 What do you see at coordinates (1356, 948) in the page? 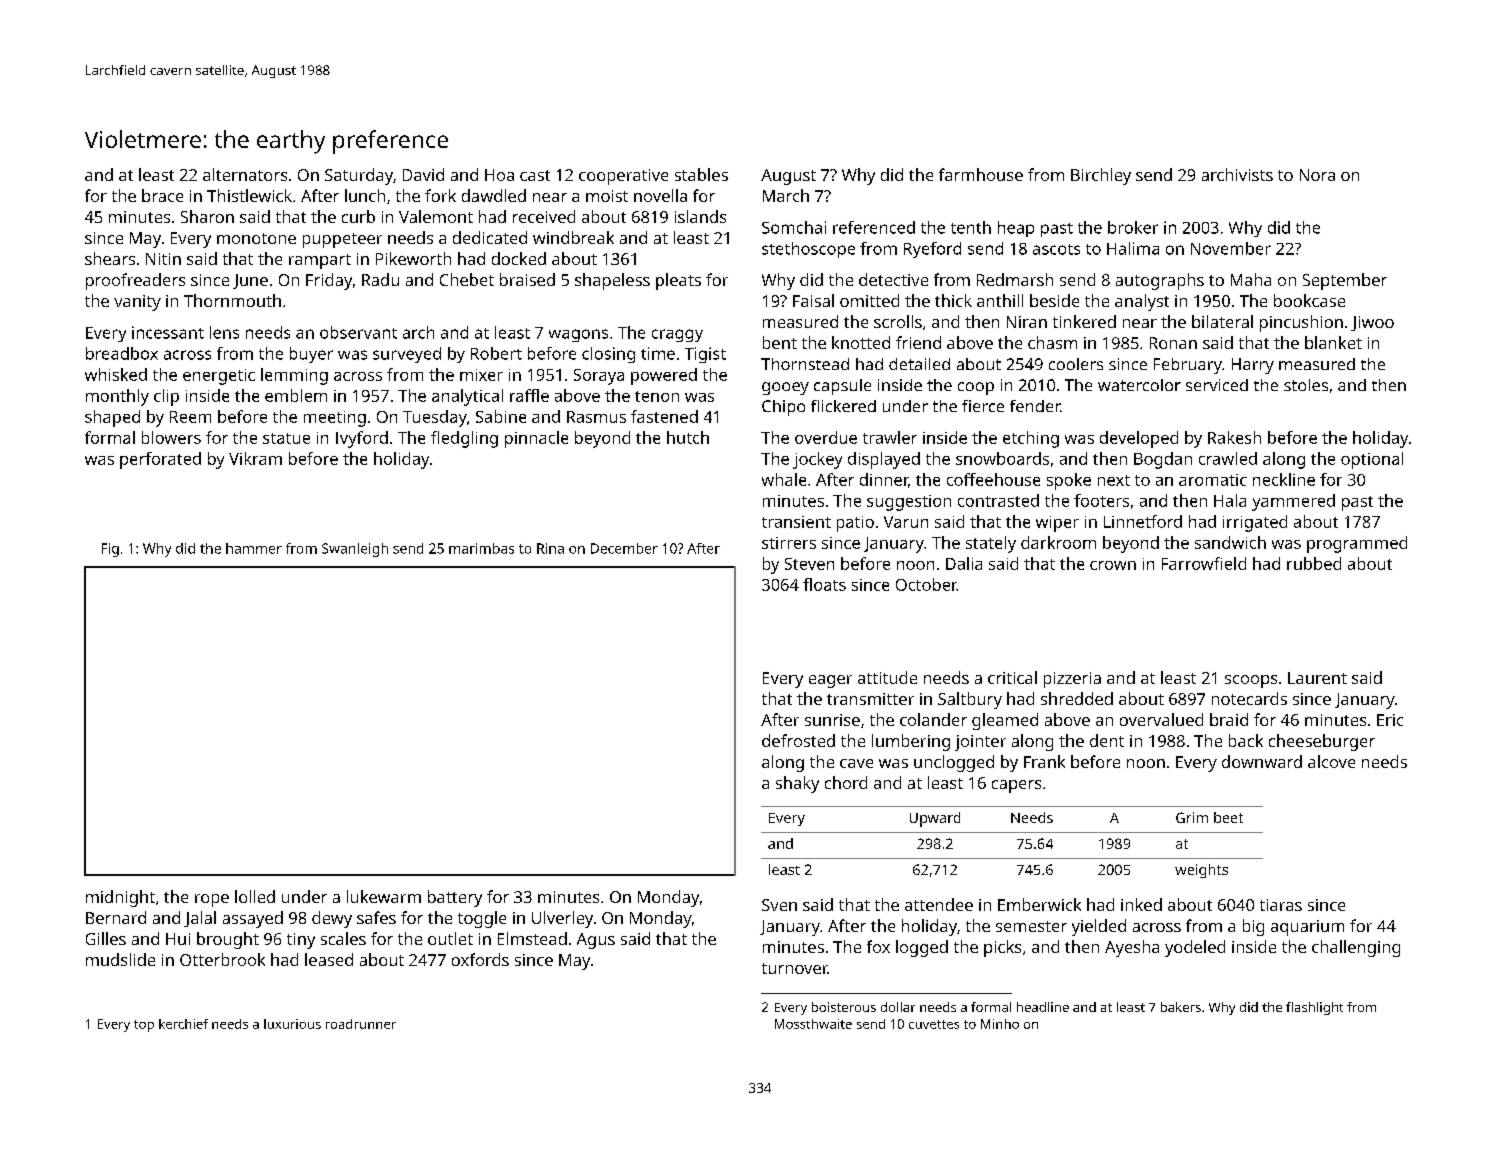
I see `challenging` at bounding box center [1356, 948].
